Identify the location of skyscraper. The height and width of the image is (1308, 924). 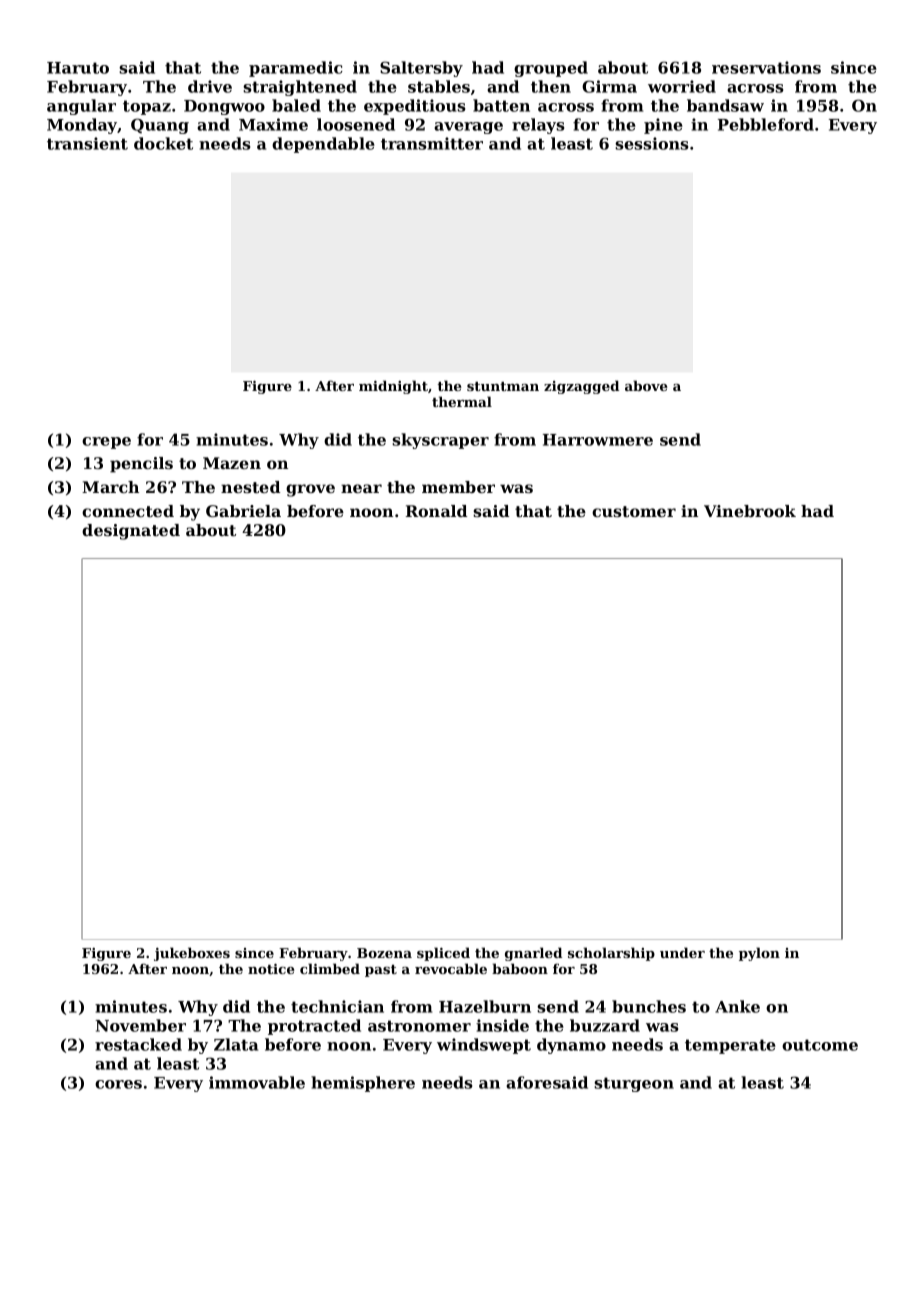
(440, 441).
